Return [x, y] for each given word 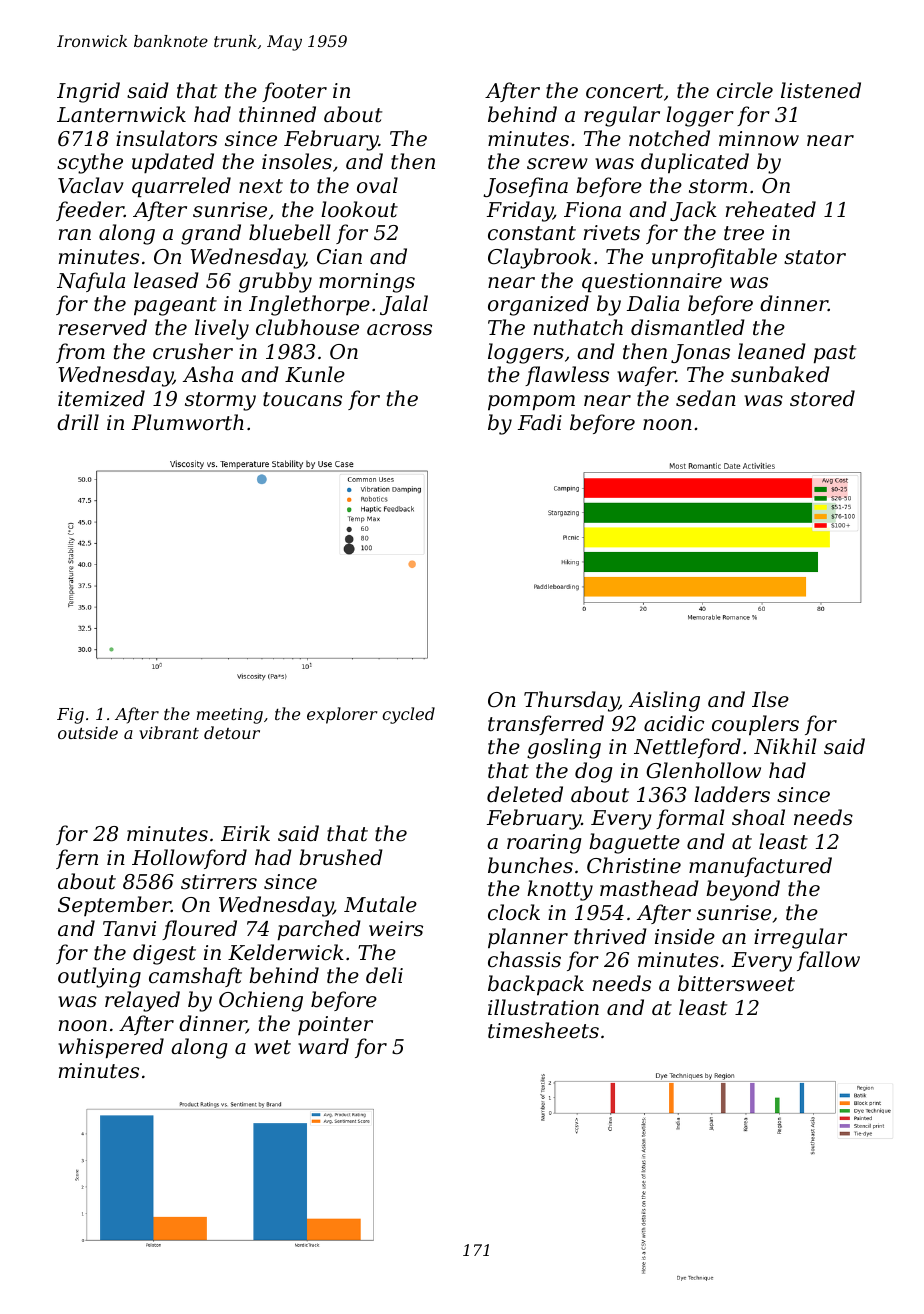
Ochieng [261, 1001]
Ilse [770, 699]
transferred [546, 725]
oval [377, 185]
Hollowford [189, 859]
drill [78, 422]
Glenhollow [703, 770]
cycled [408, 715]
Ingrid [88, 92]
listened [821, 90]
